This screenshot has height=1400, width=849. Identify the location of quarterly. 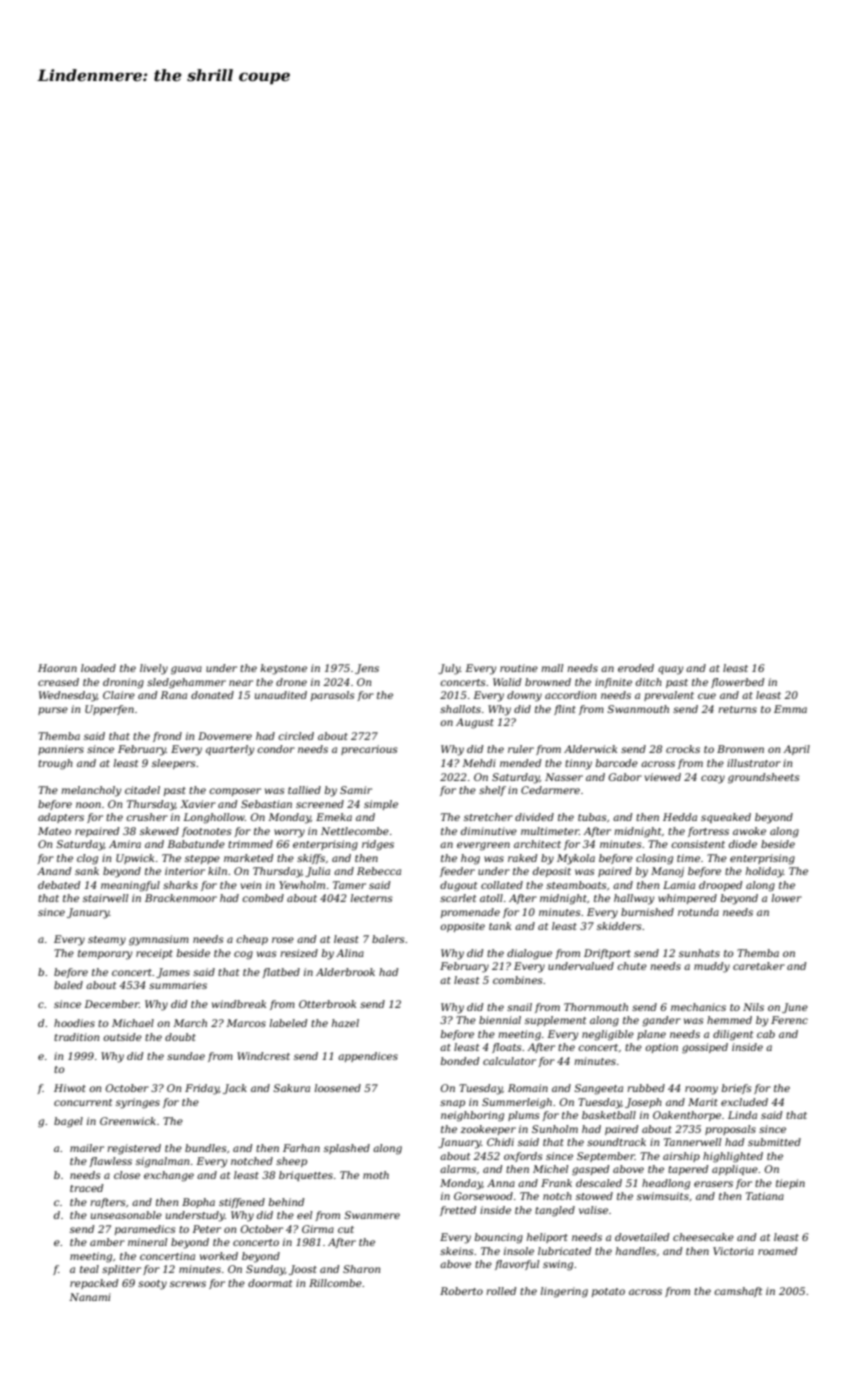
(230, 750).
